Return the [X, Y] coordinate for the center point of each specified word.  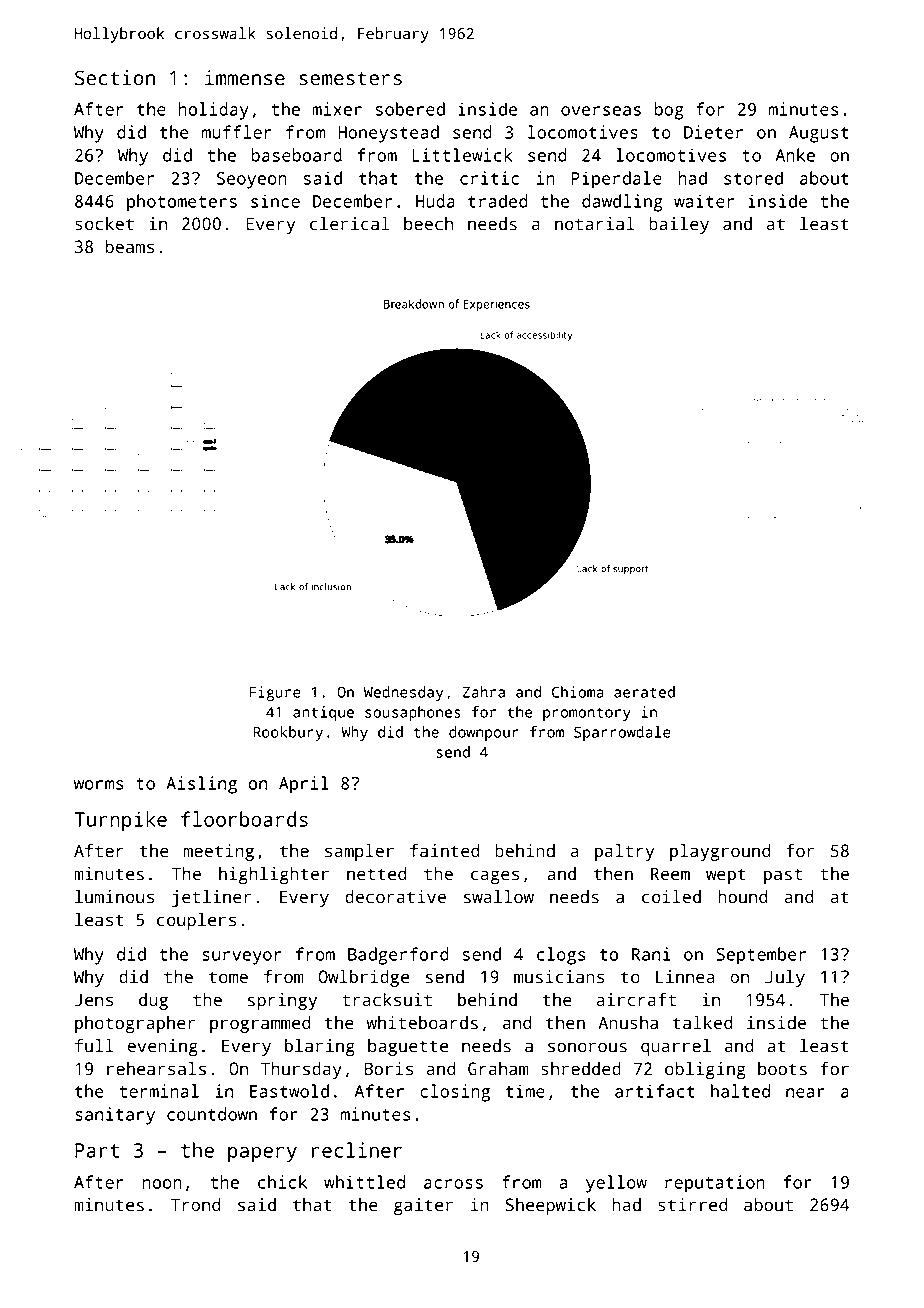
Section [115, 78]
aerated [644, 692]
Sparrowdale [622, 733]
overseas [601, 111]
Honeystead [388, 134]
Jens [94, 1000]
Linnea [685, 977]
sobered [410, 109]
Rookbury [288, 733]
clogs [561, 956]
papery [262, 1154]
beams [130, 247]
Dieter [713, 132]
